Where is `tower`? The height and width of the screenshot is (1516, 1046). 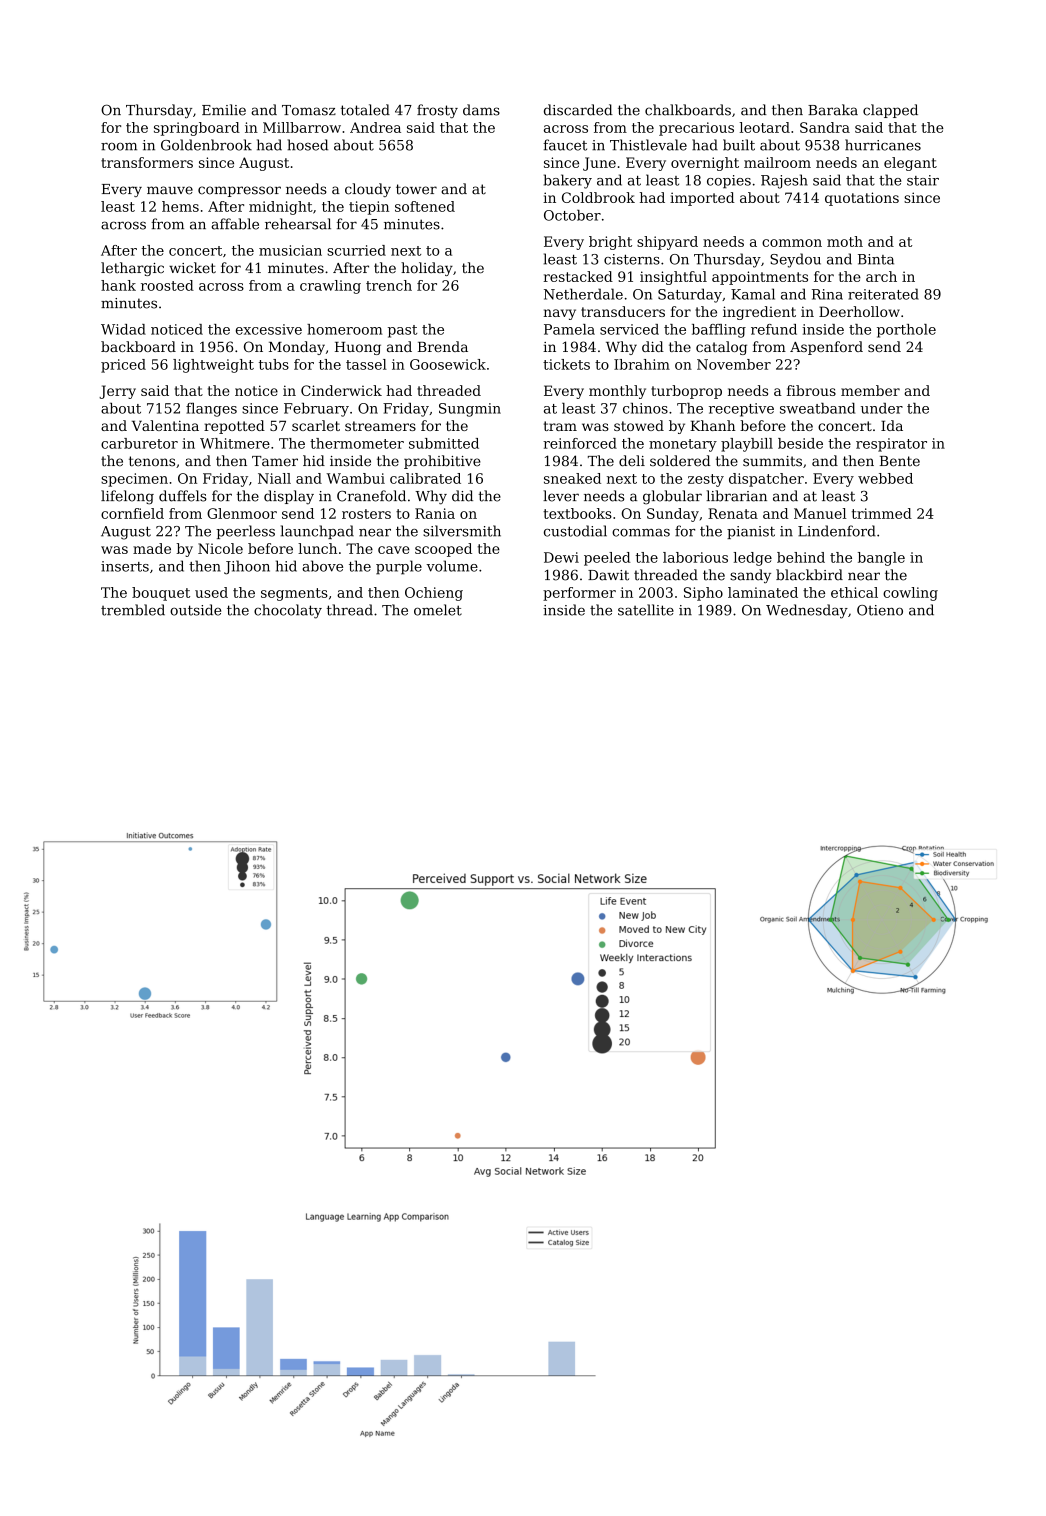 tower is located at coordinates (416, 189).
